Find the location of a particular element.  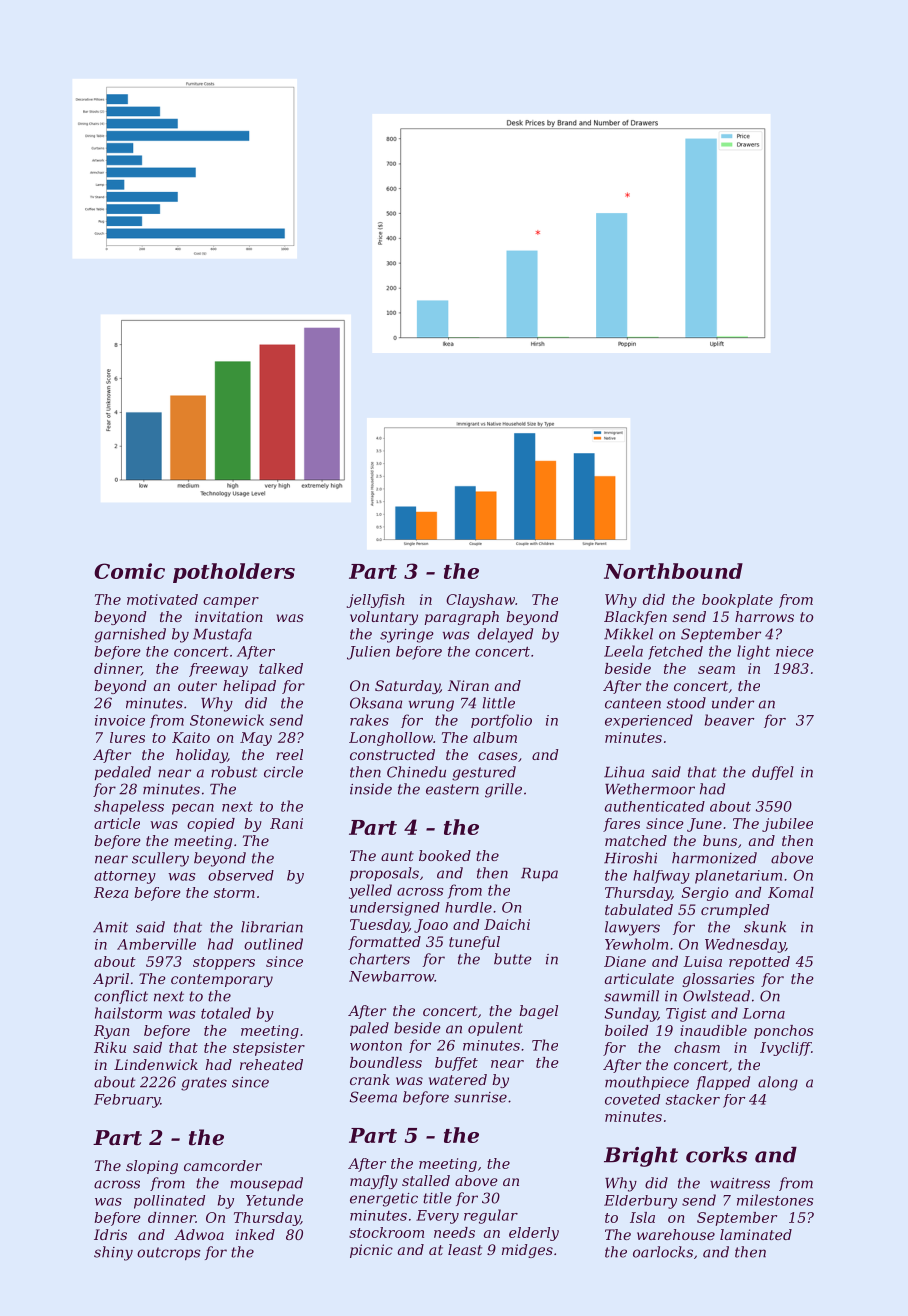

duffel is located at coordinates (773, 773).
